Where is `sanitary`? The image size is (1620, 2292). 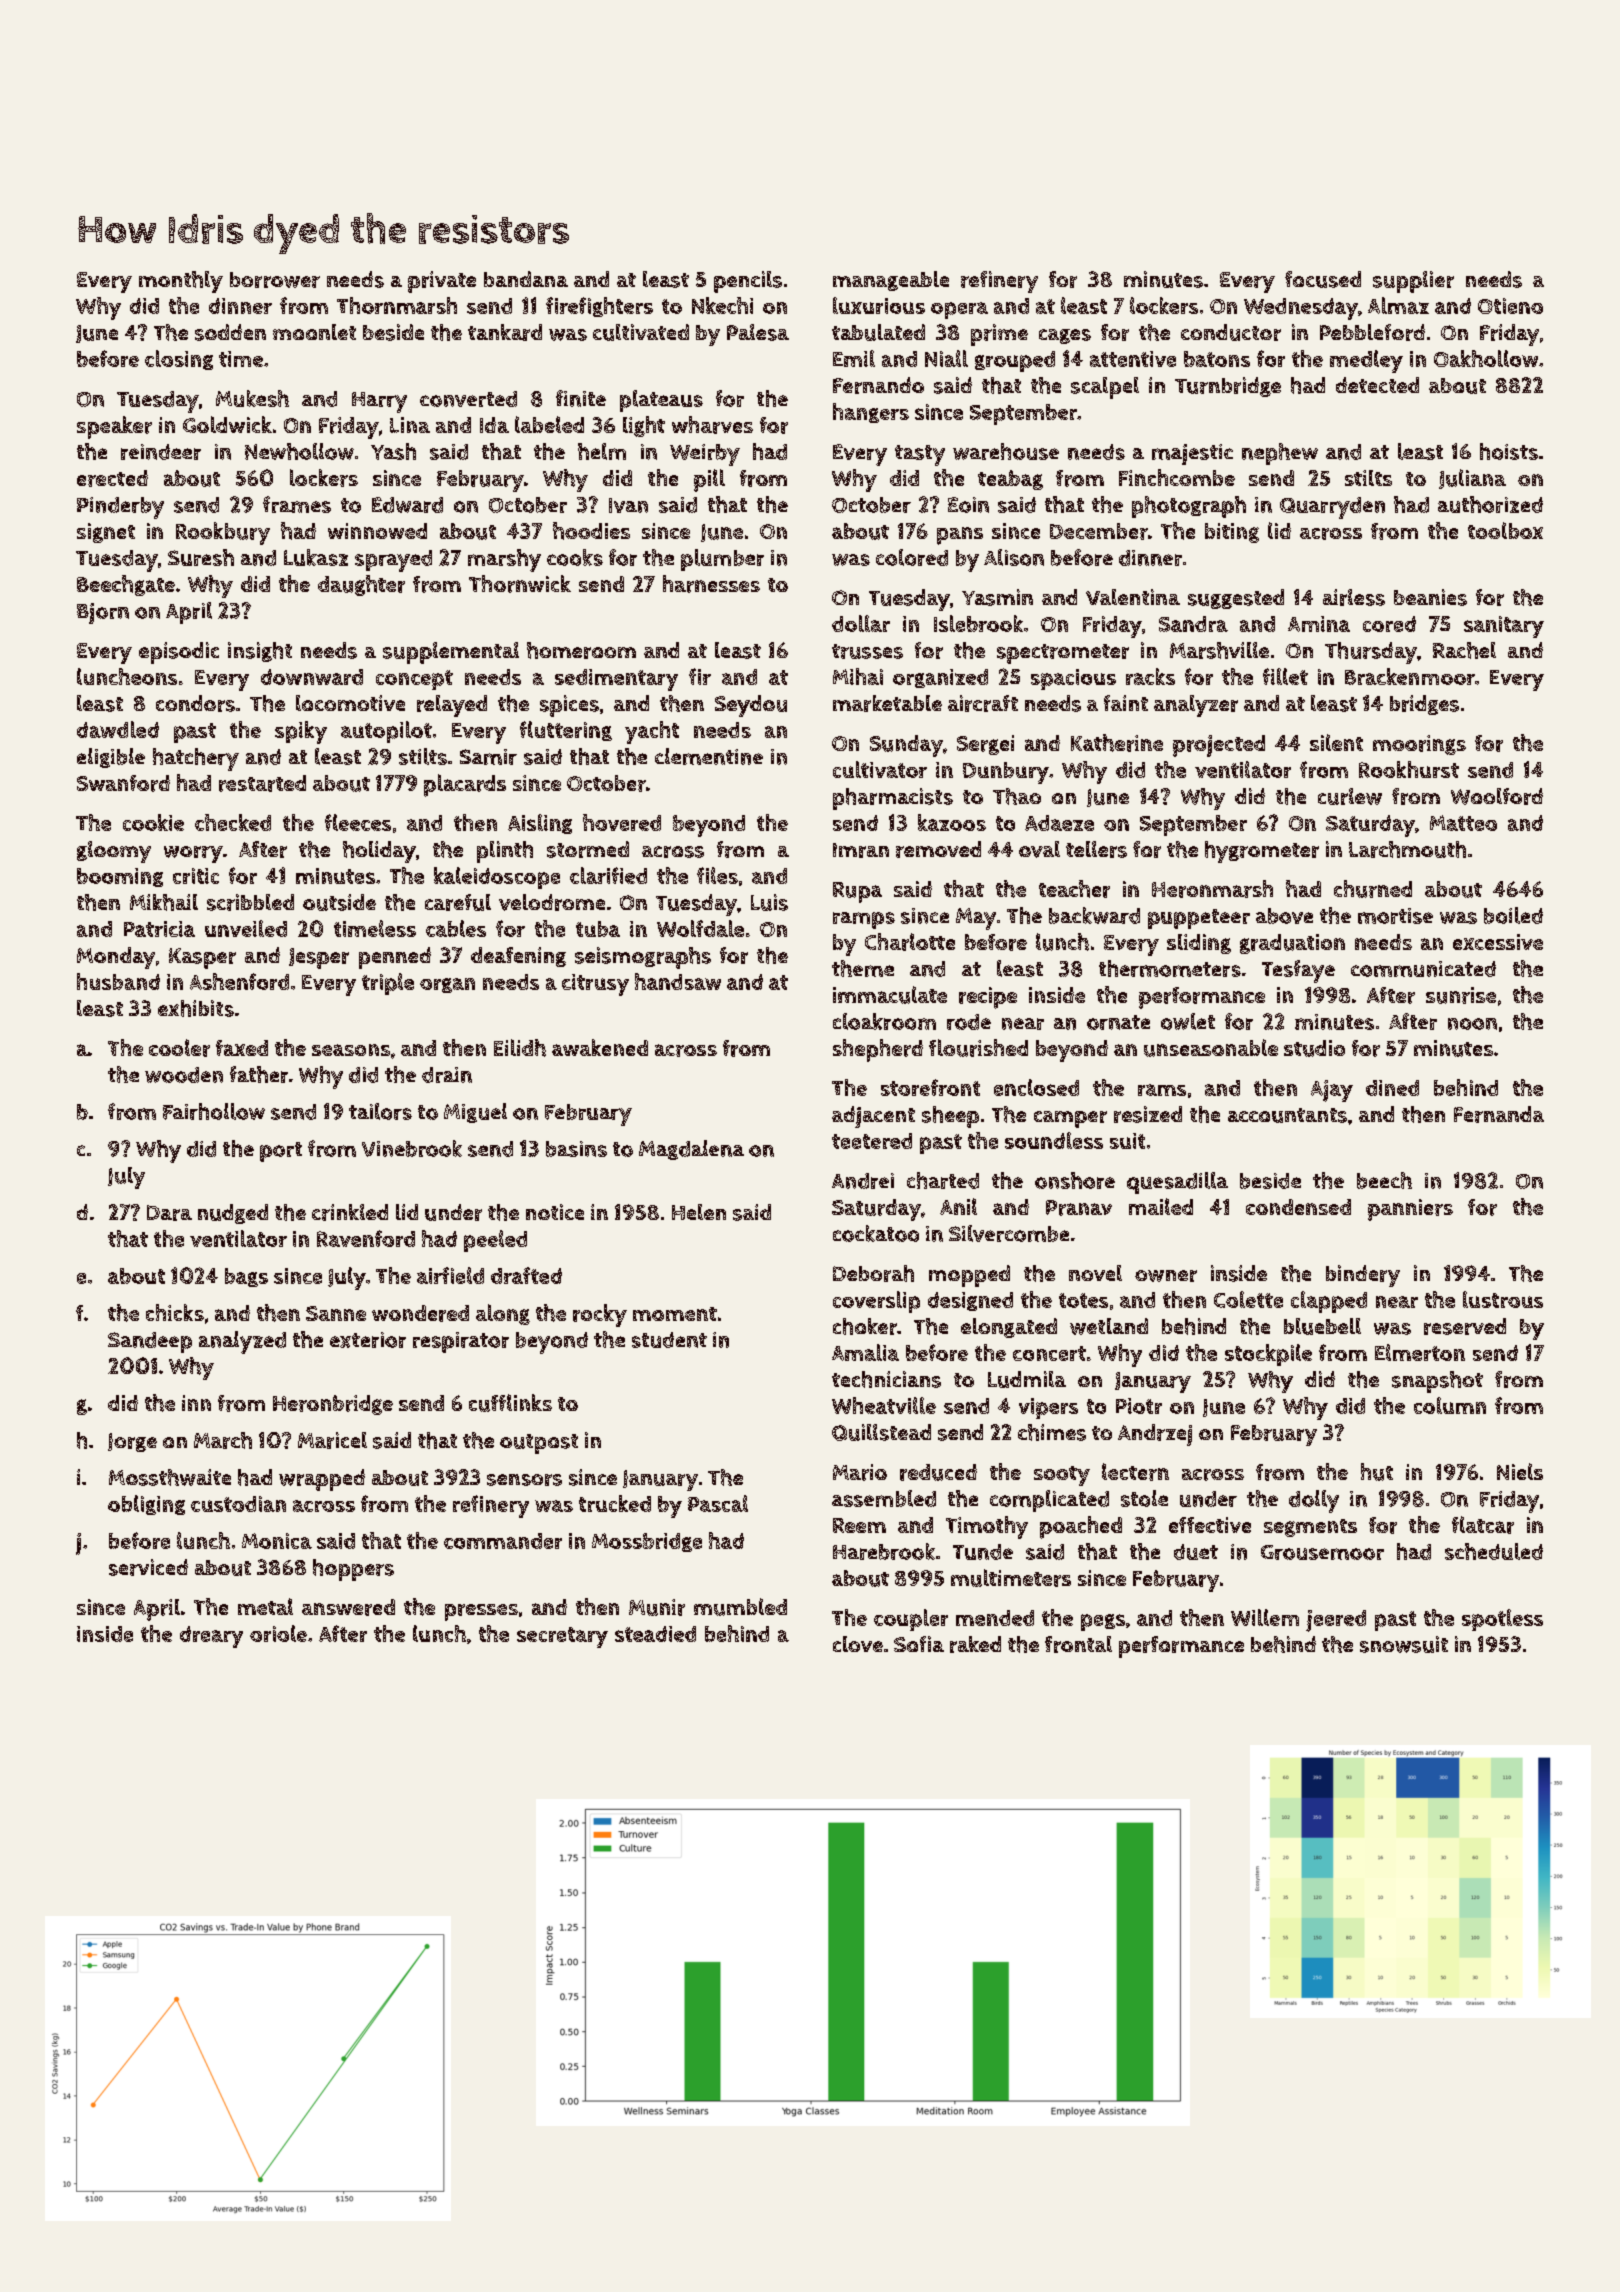
sanitary is located at coordinates (1504, 627).
